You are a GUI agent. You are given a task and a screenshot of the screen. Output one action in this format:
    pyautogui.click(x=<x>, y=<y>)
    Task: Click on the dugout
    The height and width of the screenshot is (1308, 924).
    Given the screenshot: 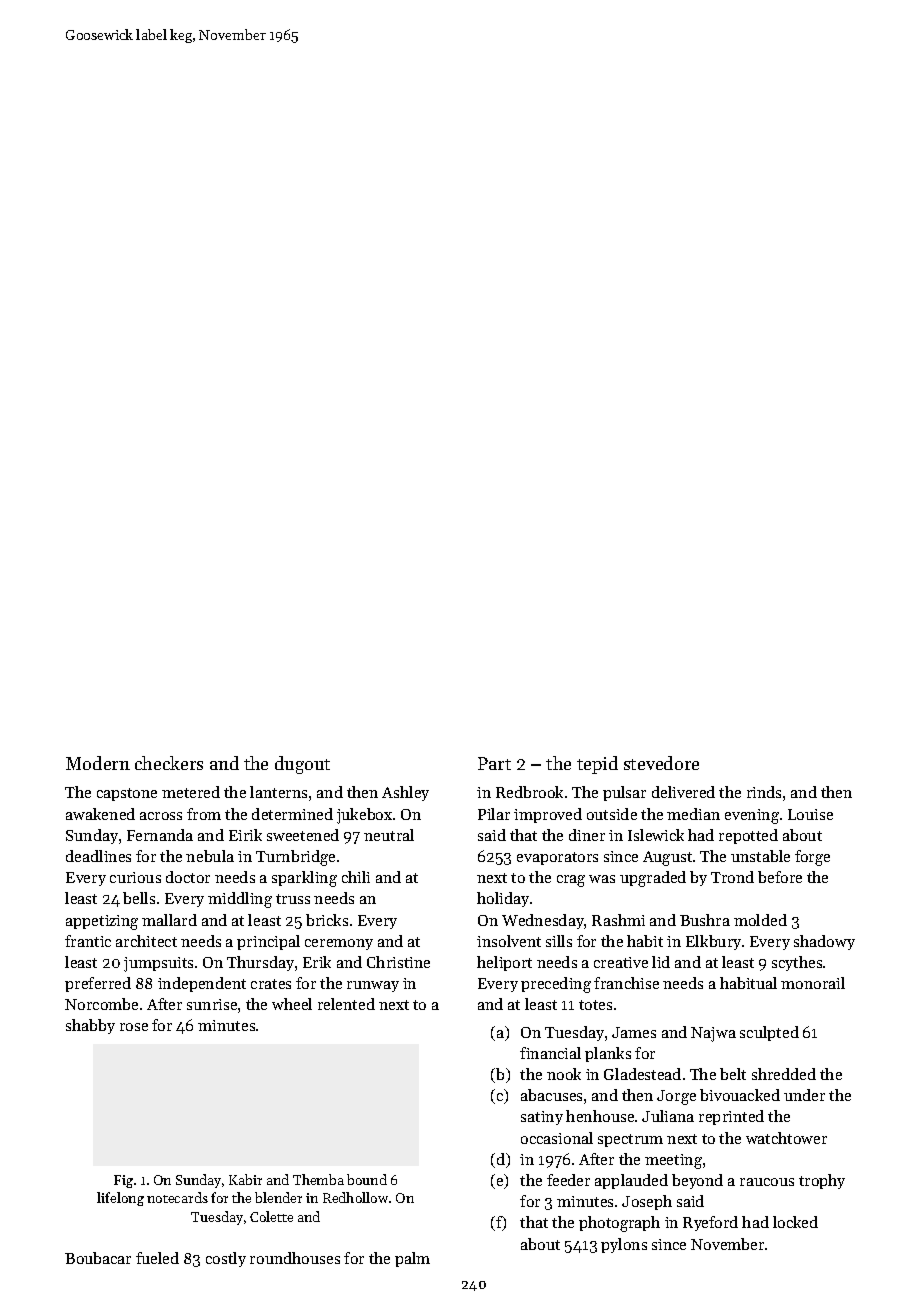 What is the action you would take?
    pyautogui.click(x=302, y=765)
